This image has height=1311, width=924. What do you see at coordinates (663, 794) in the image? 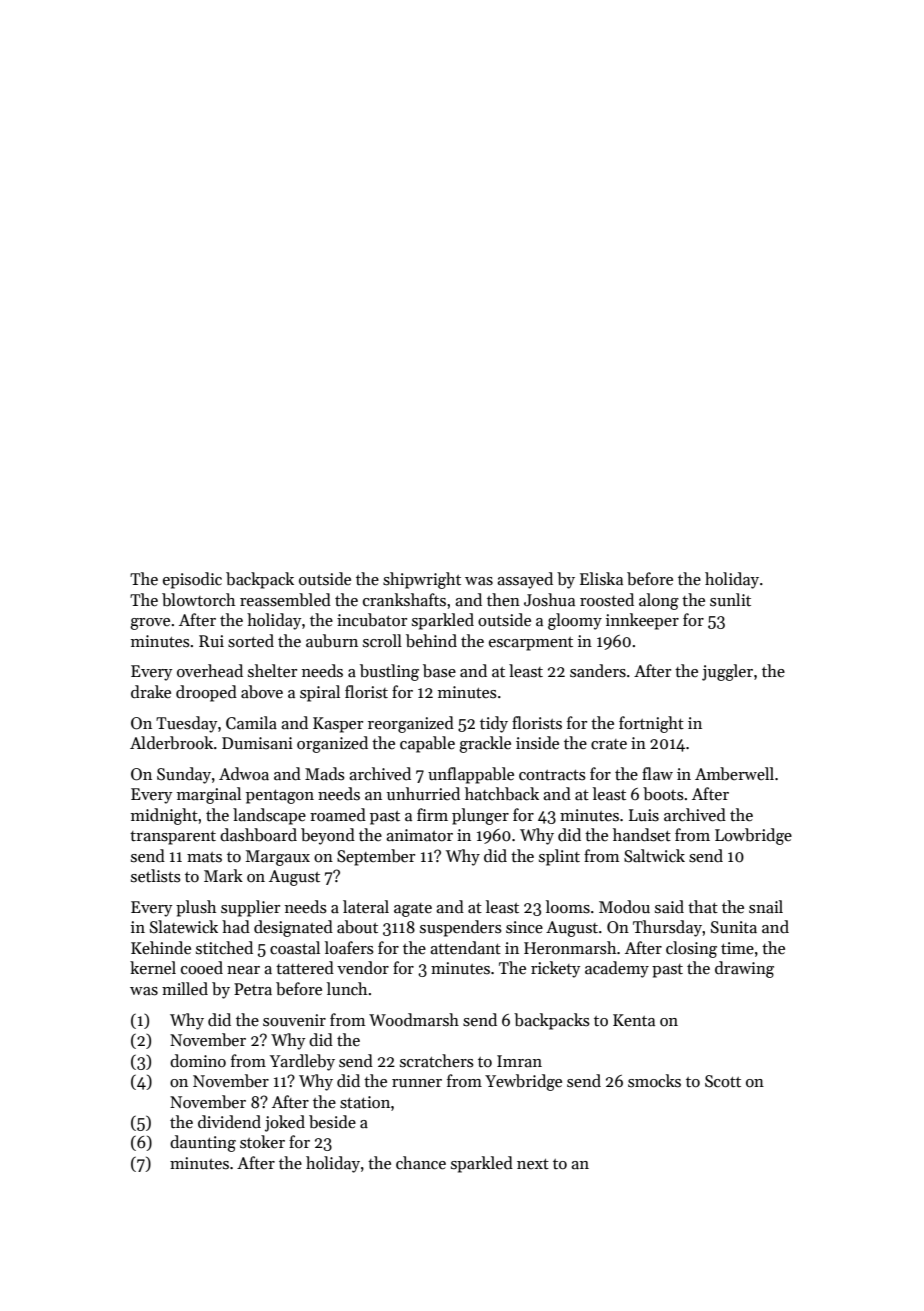
I see `boots` at bounding box center [663, 794].
